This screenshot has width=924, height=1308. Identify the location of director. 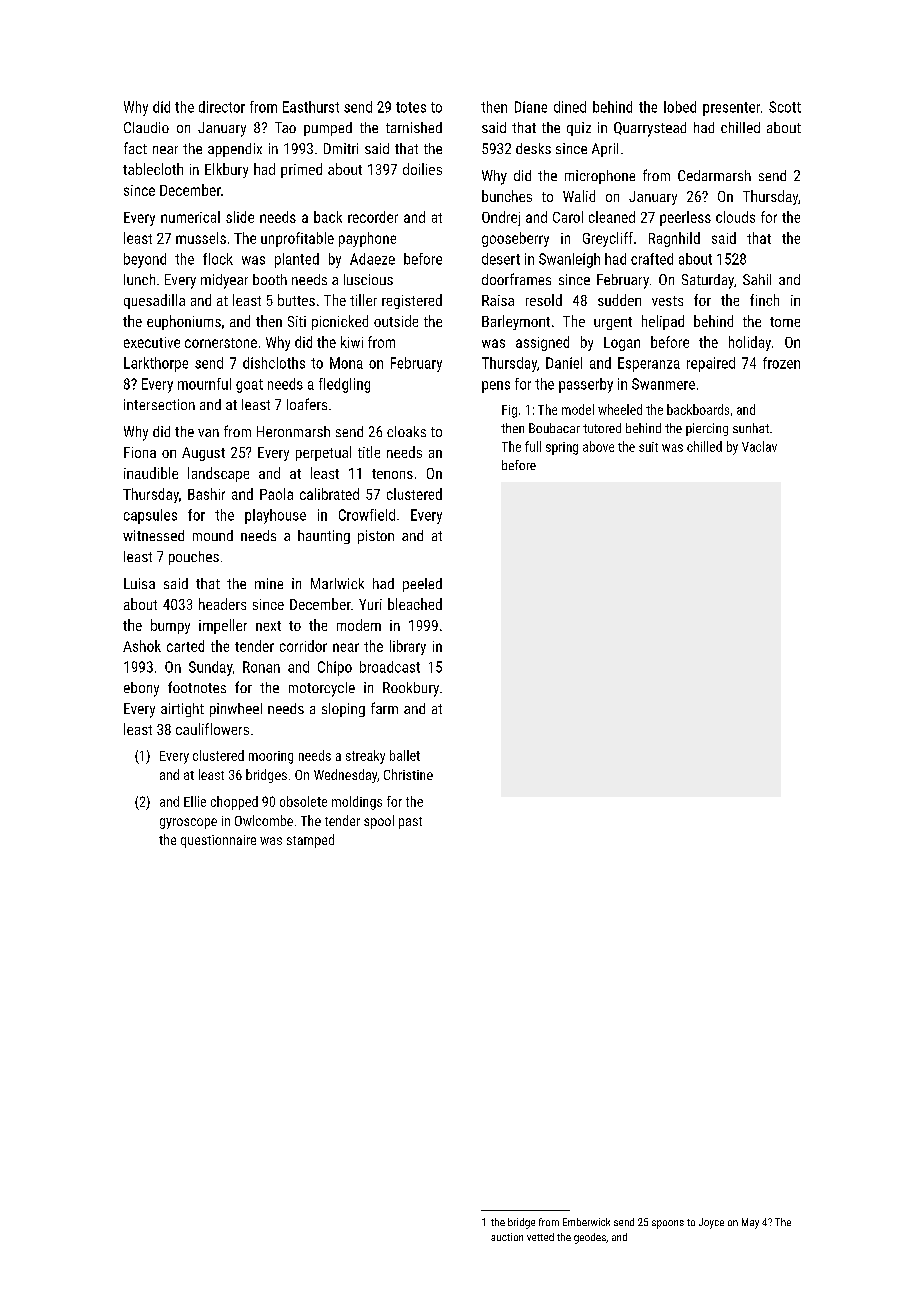
(222, 107).
